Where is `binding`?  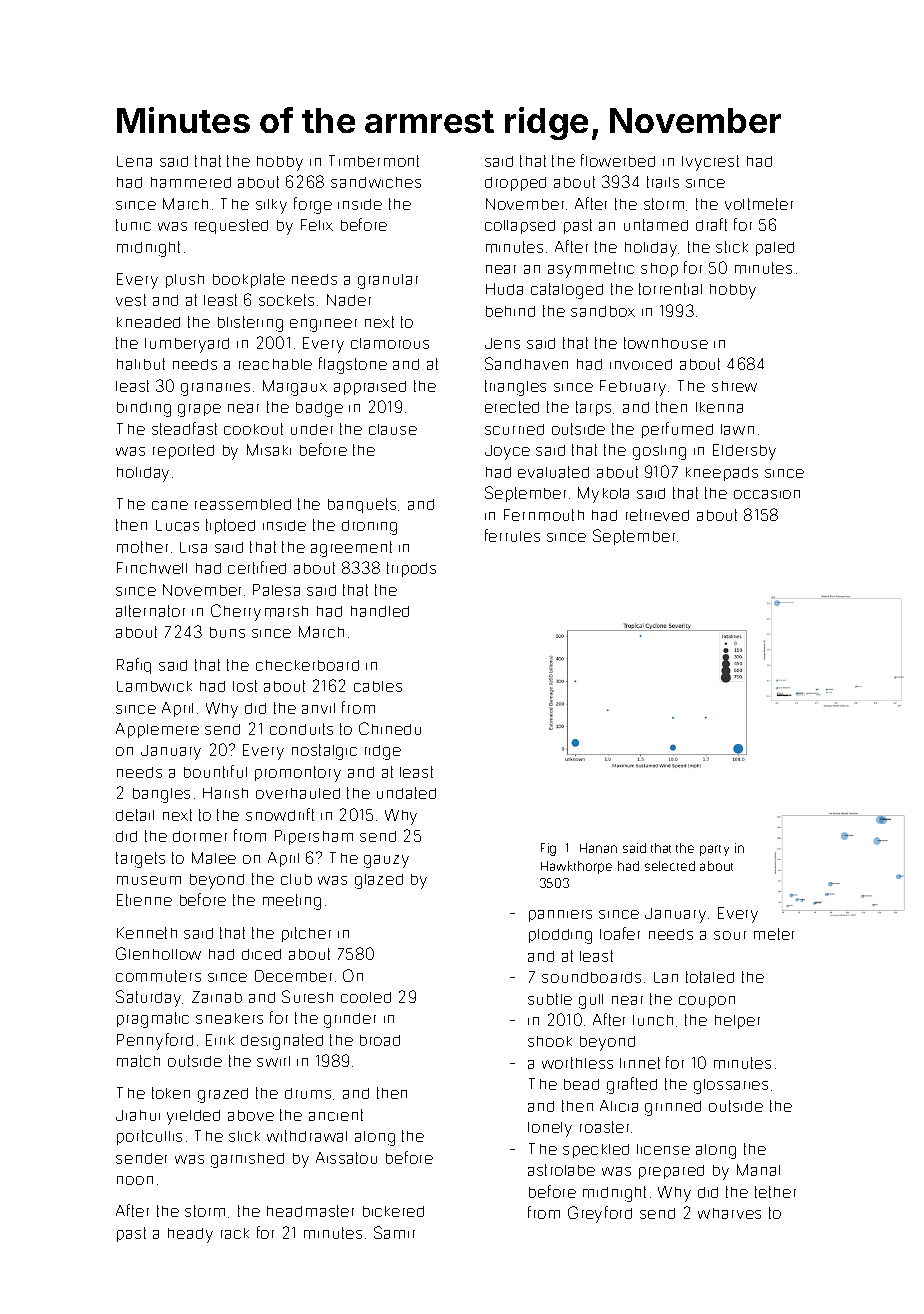
binding is located at coordinates (144, 409).
